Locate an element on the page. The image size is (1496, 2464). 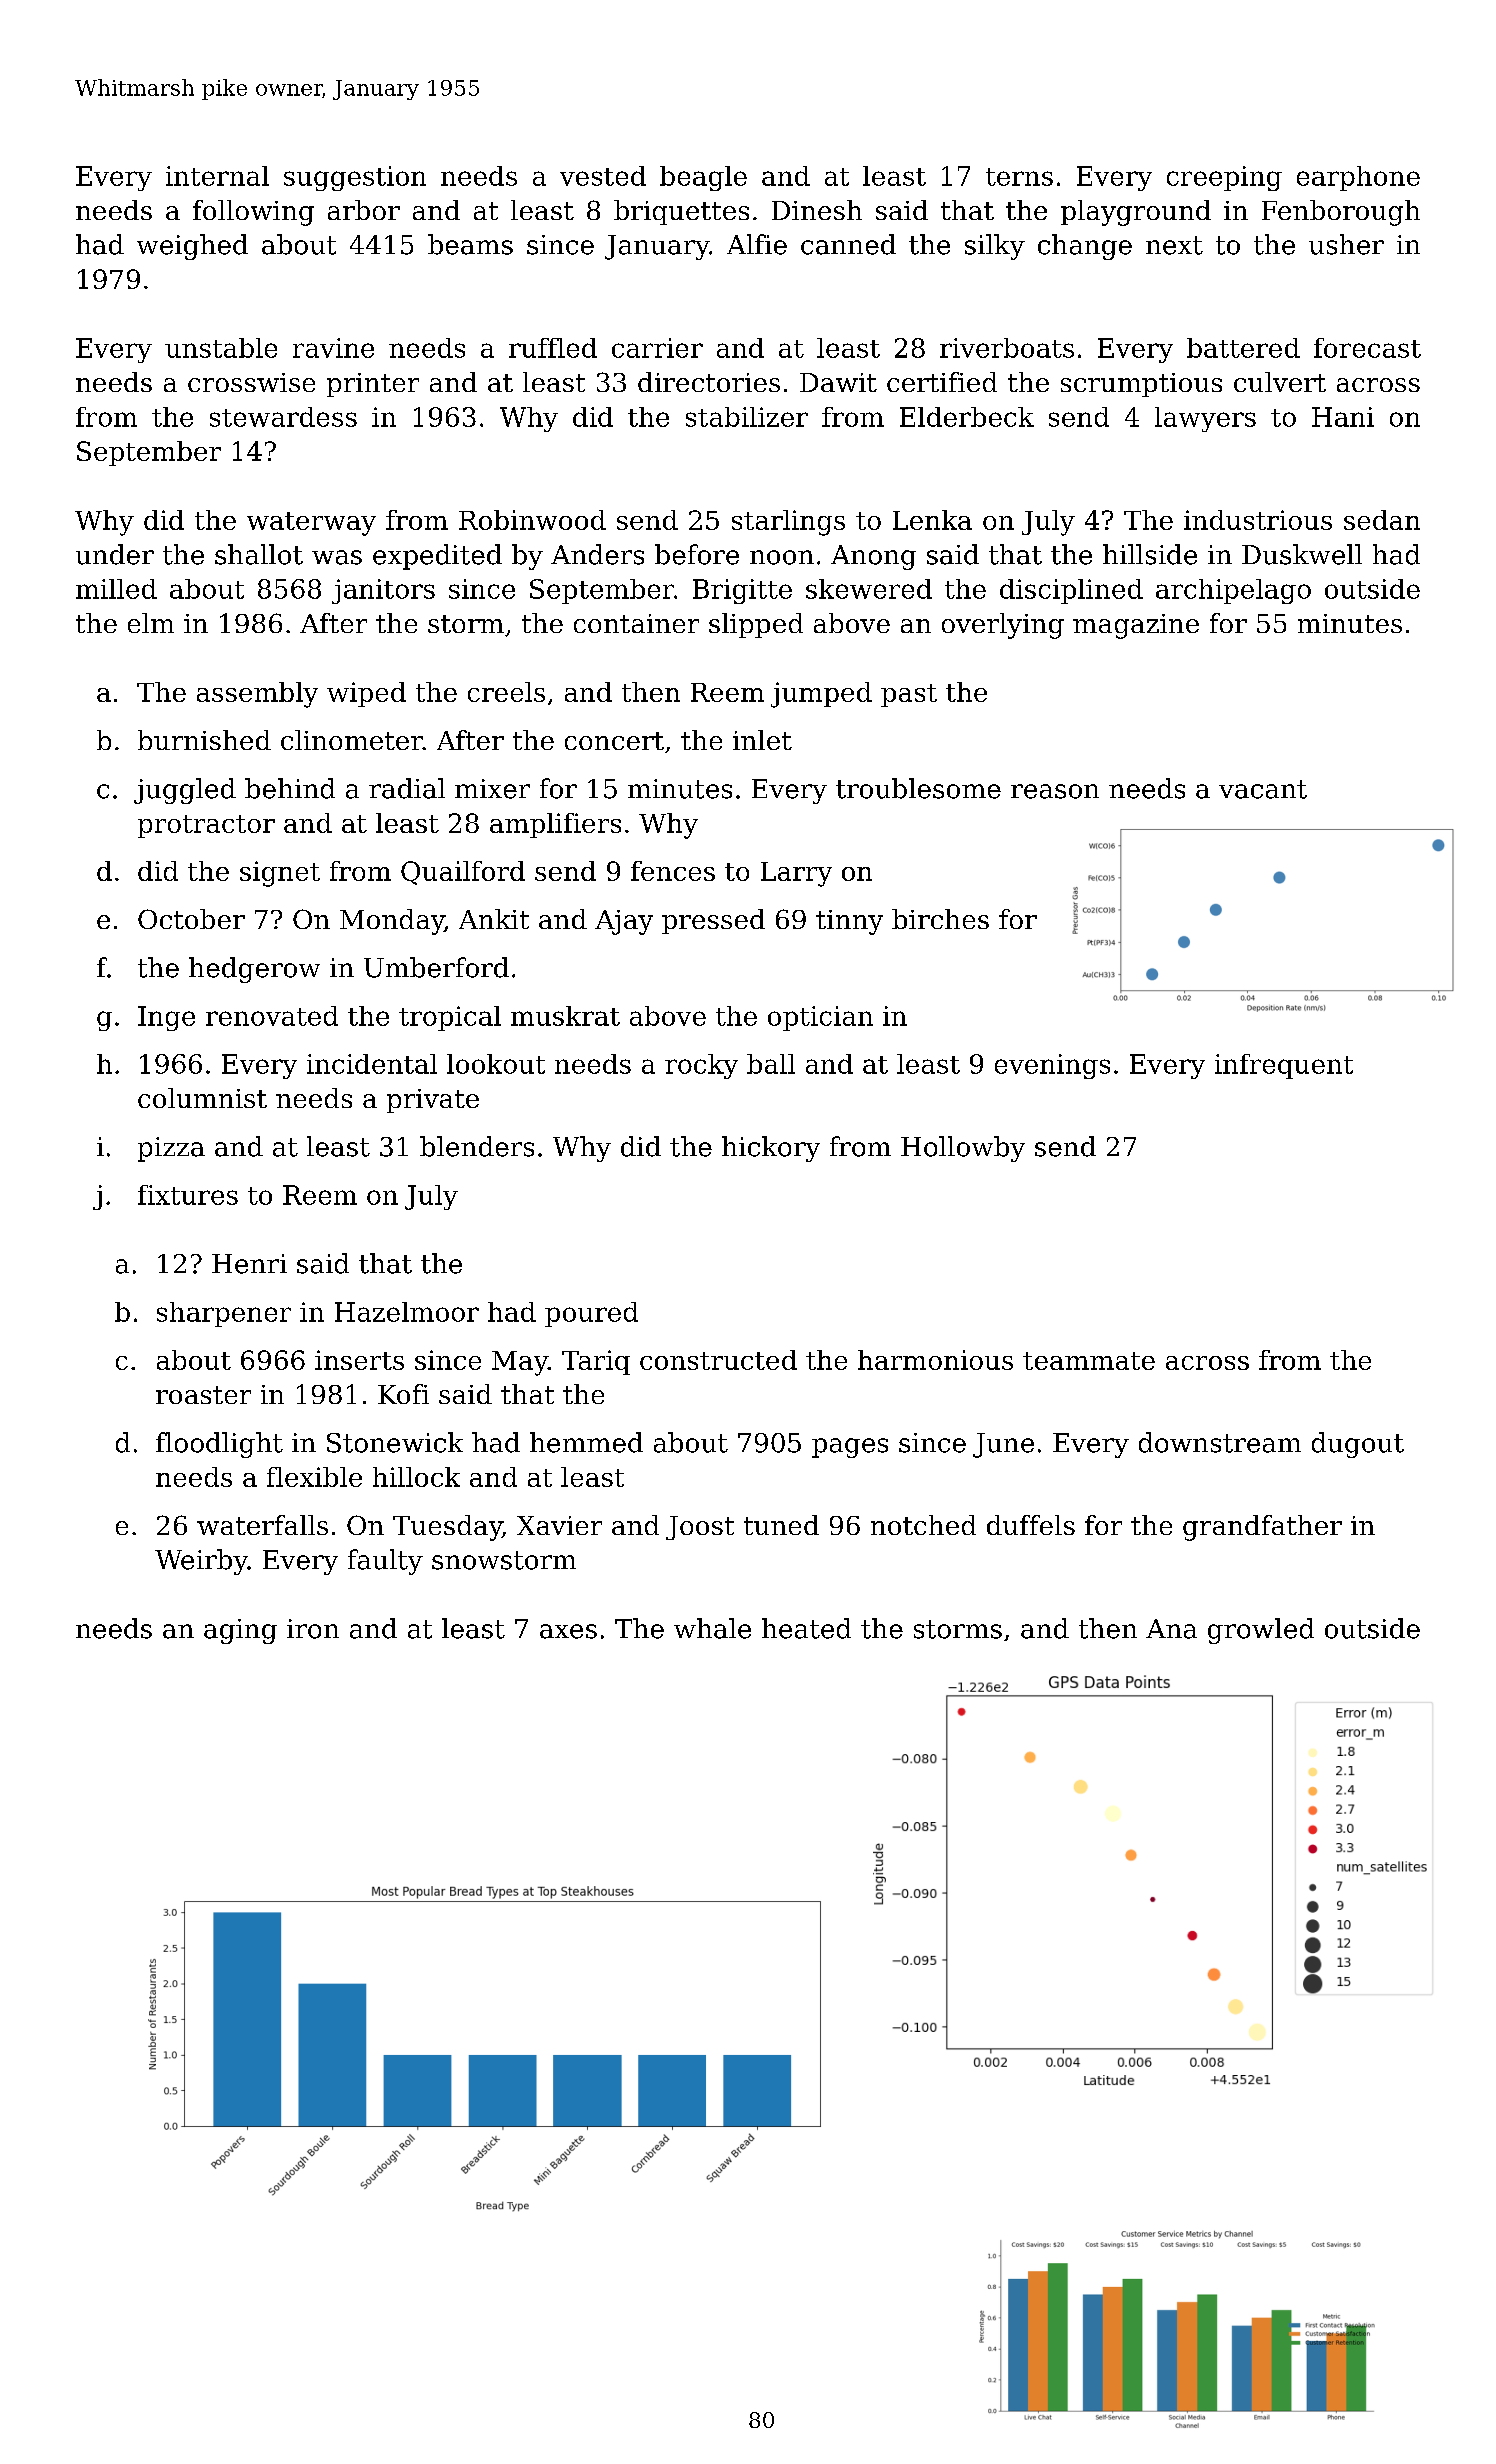
infrequent is located at coordinates (1284, 1066).
